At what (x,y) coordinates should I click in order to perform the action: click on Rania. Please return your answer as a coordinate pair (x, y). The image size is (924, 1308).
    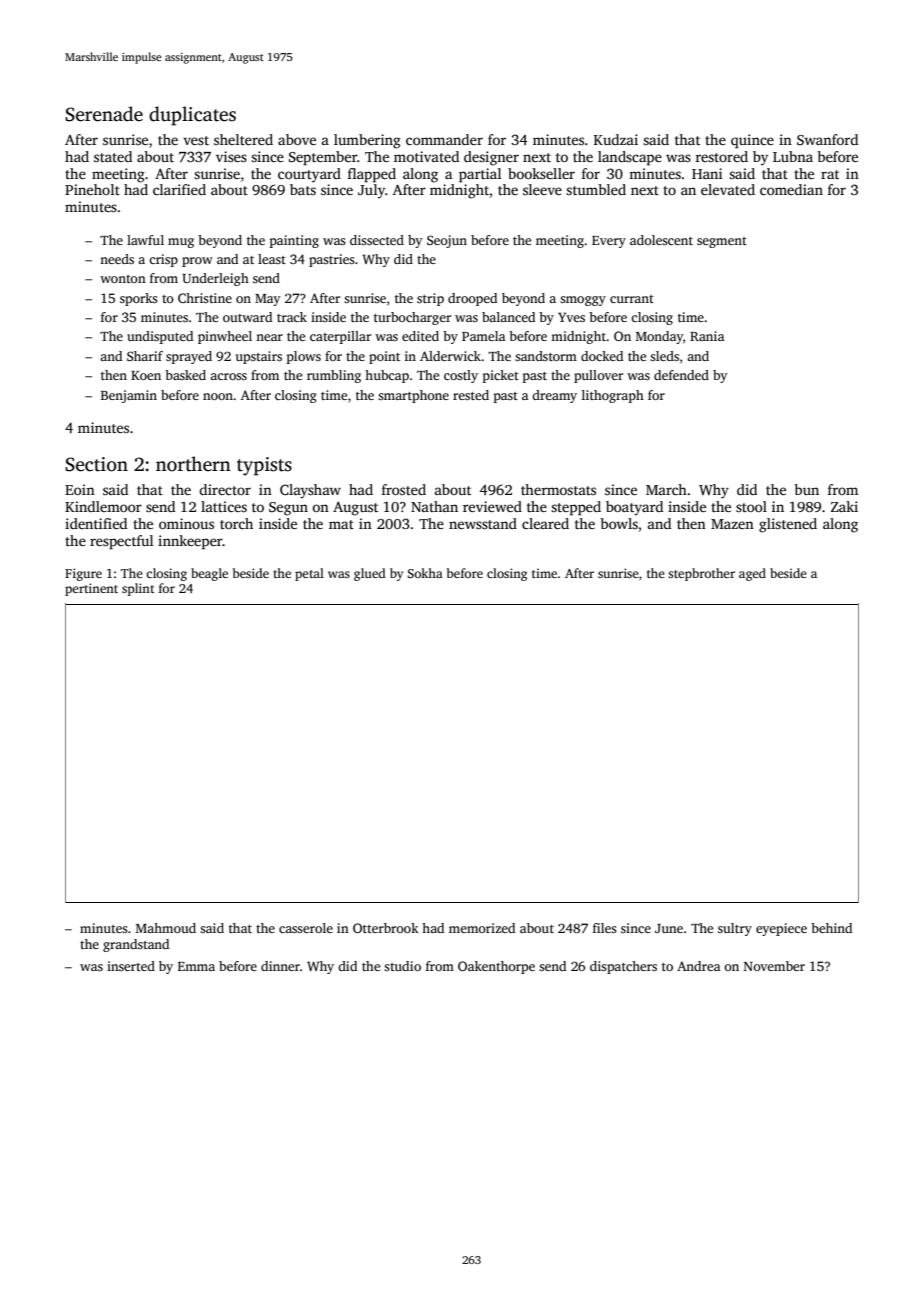
    Looking at the image, I should click on (707, 336).
